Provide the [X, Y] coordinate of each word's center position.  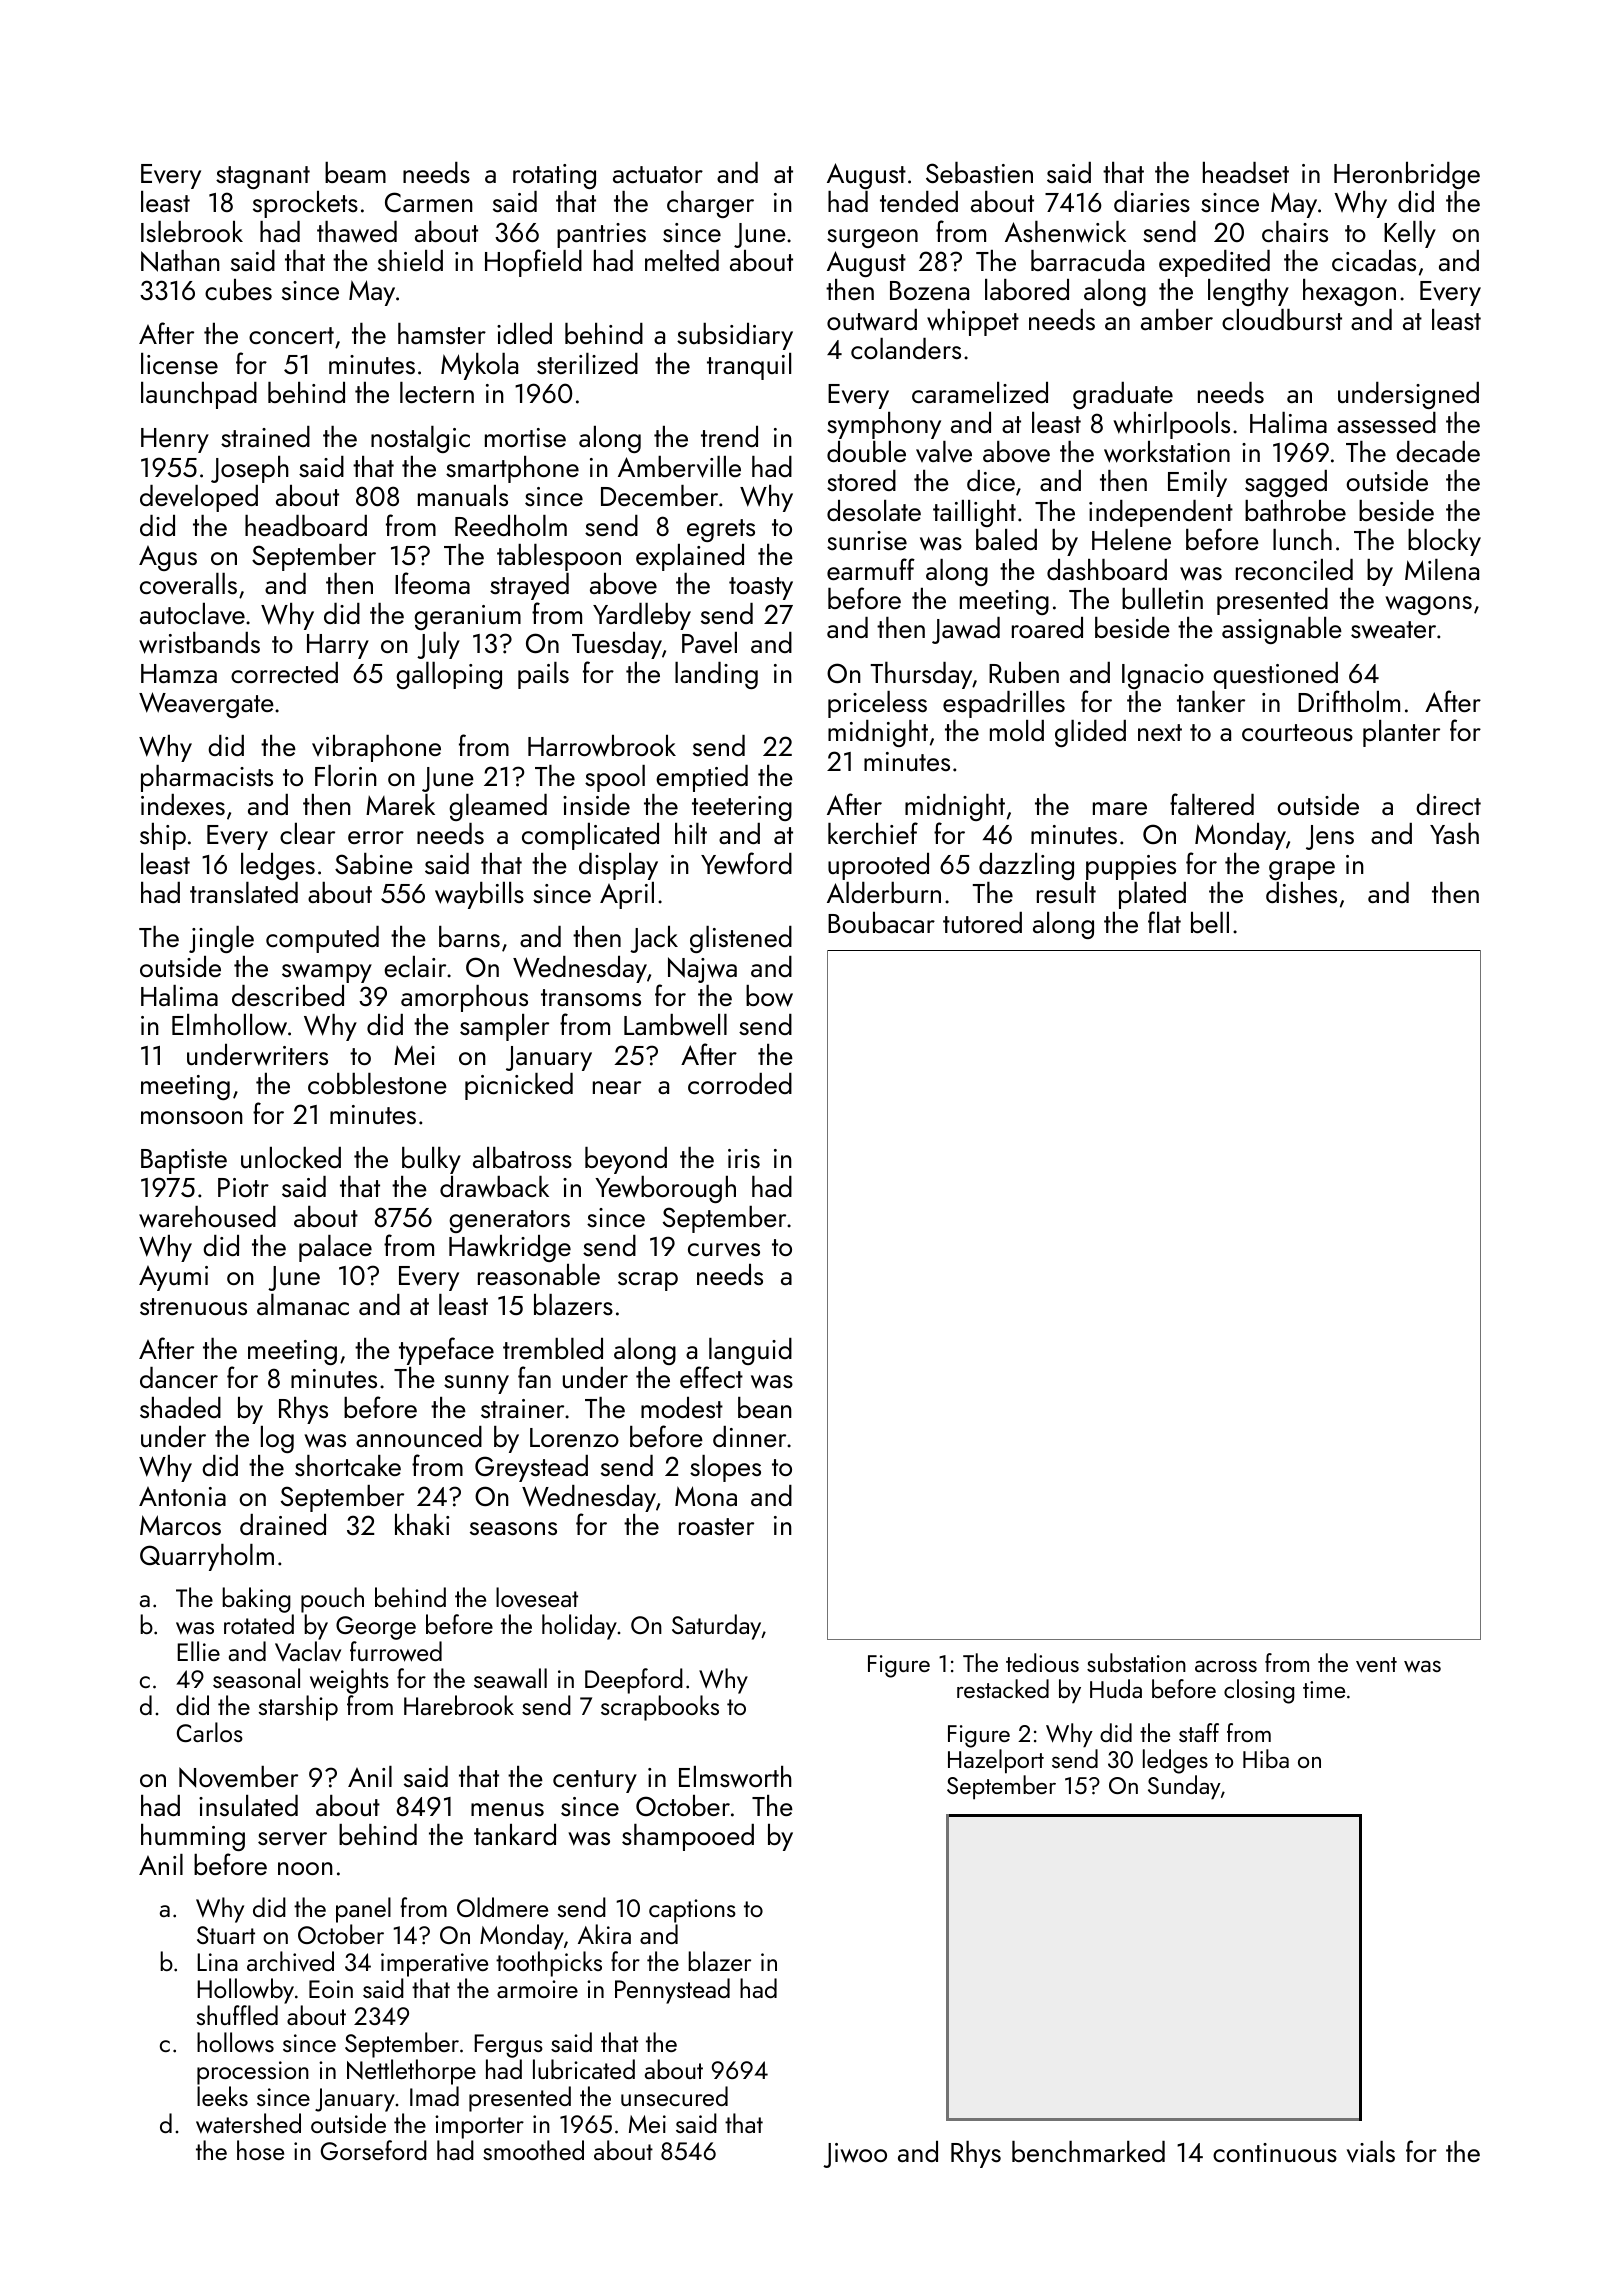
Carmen [429, 202]
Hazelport [996, 1761]
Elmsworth [735, 1777]
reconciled [1294, 569]
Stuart [226, 1935]
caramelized [980, 392]
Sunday [1184, 1787]
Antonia [182, 1496]
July [438, 645]
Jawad [966, 630]
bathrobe [1295, 510]
